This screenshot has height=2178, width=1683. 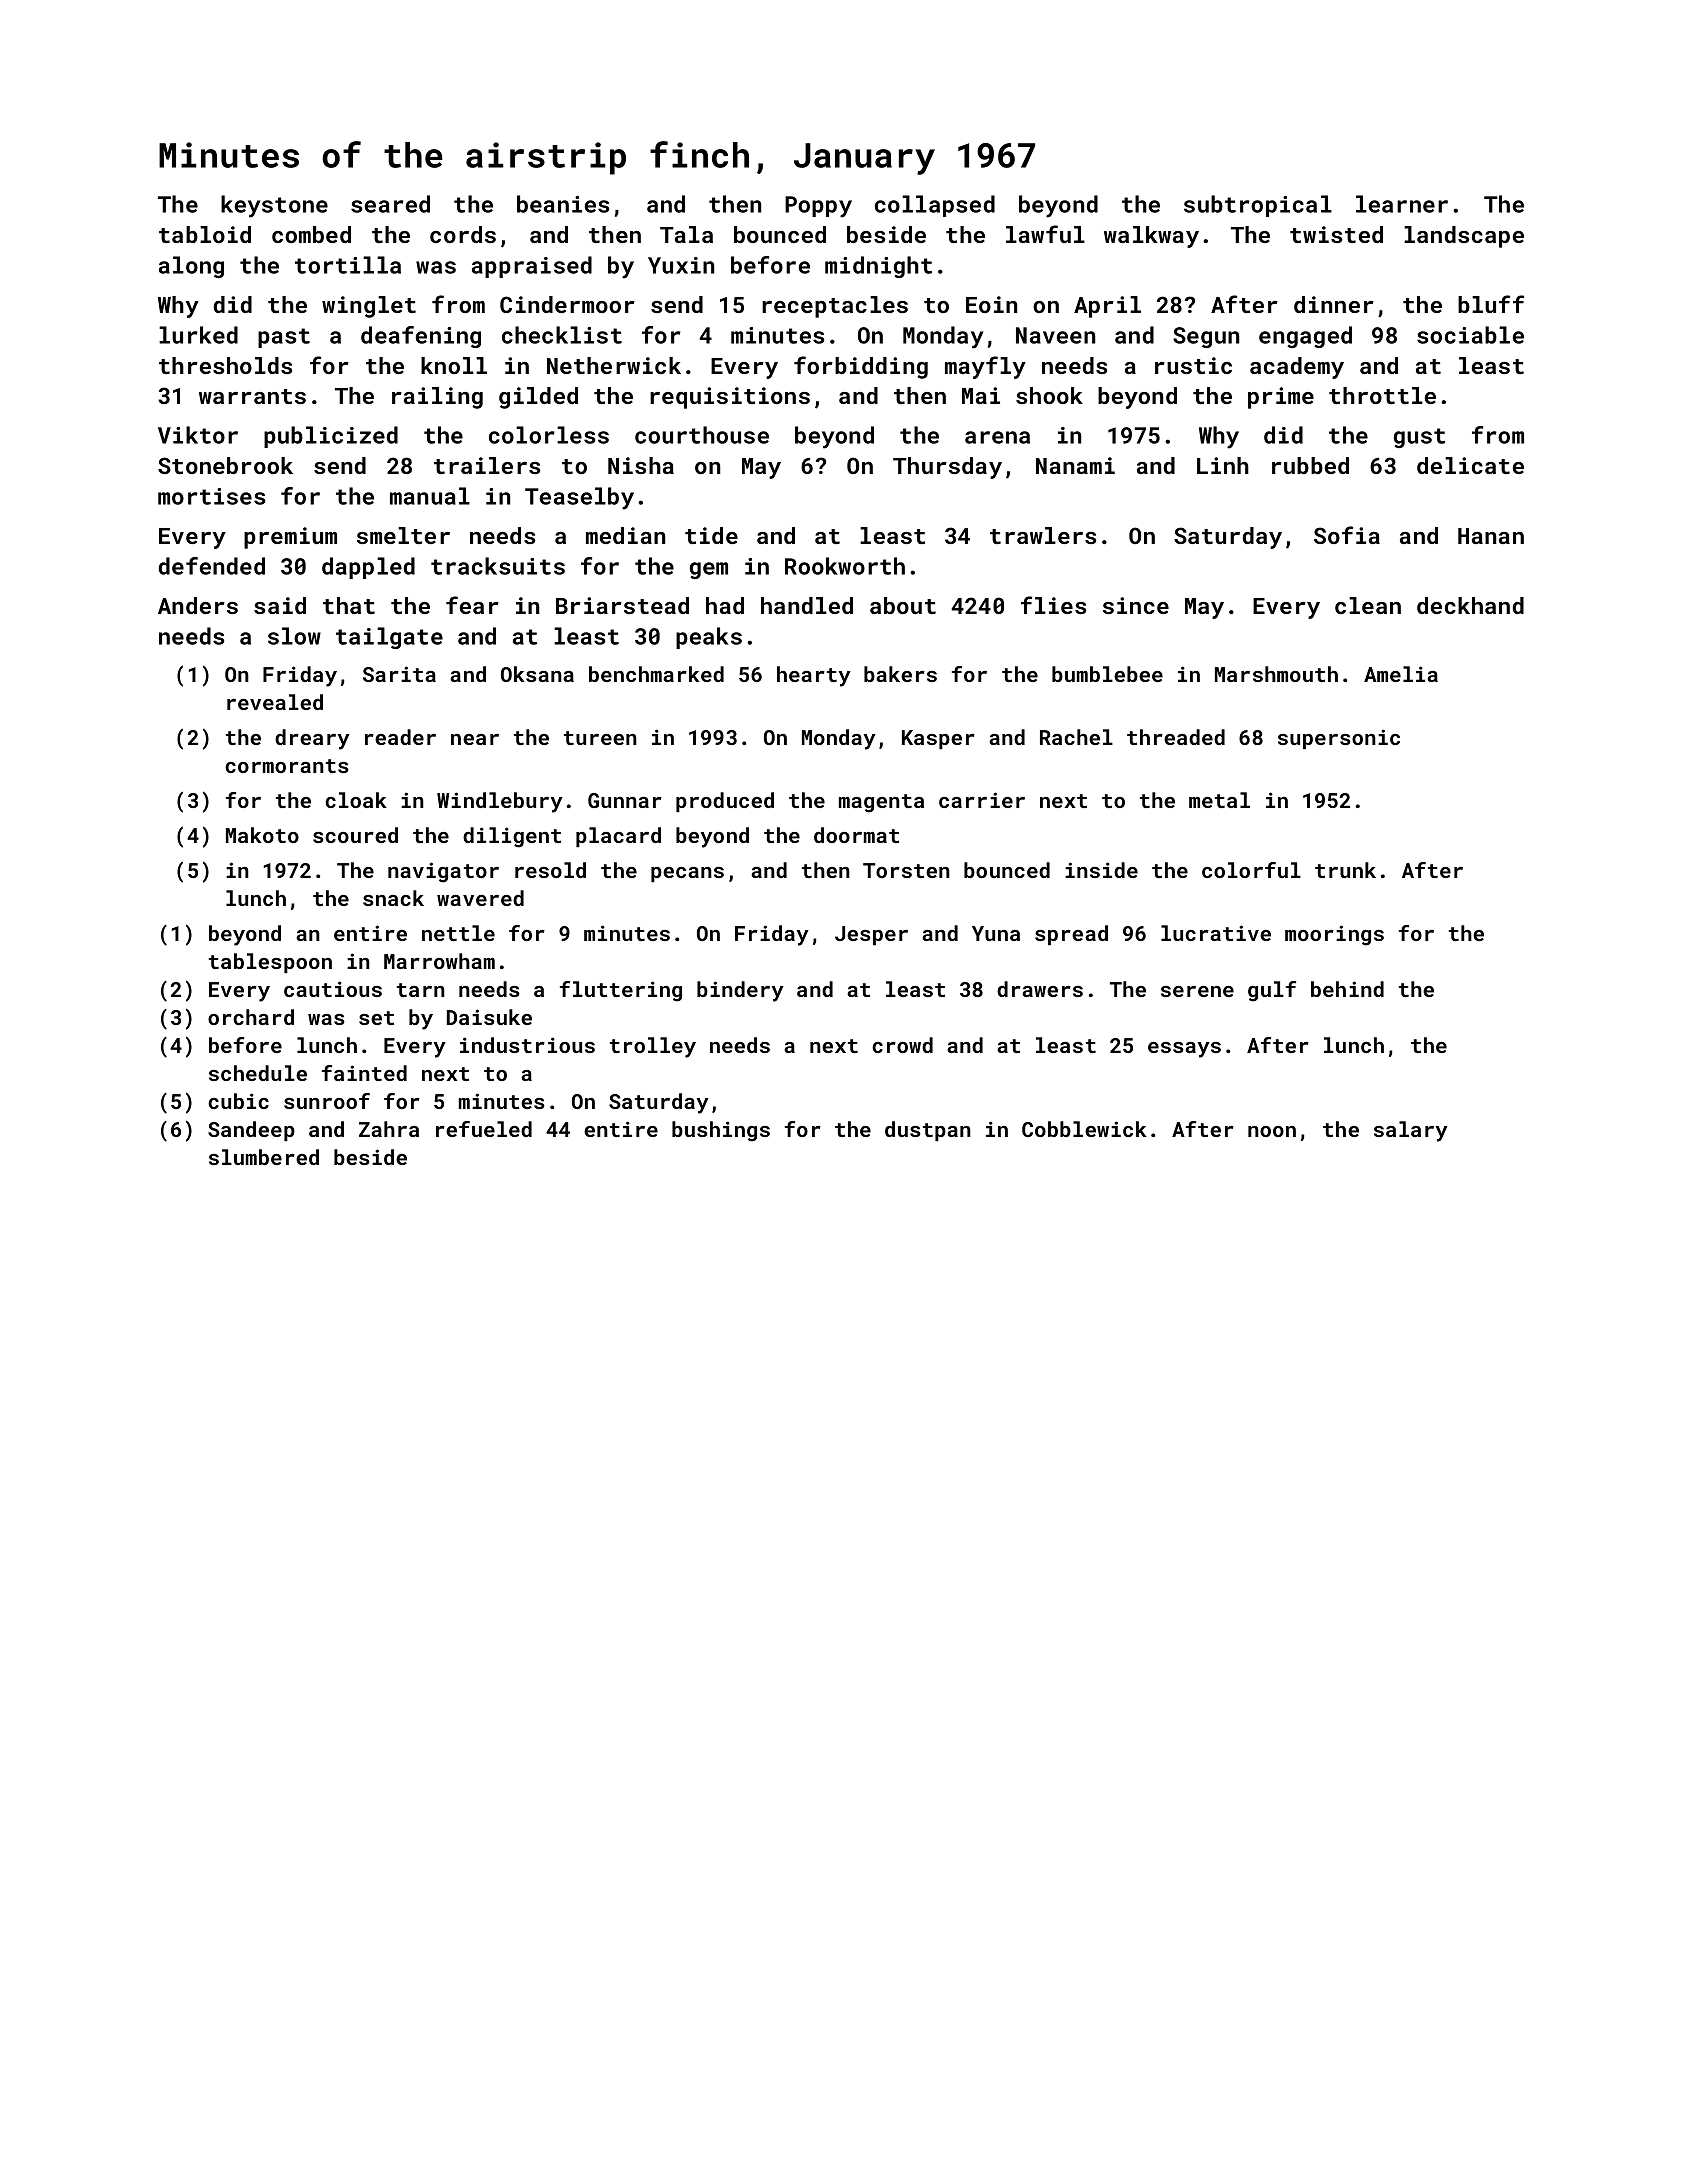 I want to click on courthouse, so click(x=702, y=435).
